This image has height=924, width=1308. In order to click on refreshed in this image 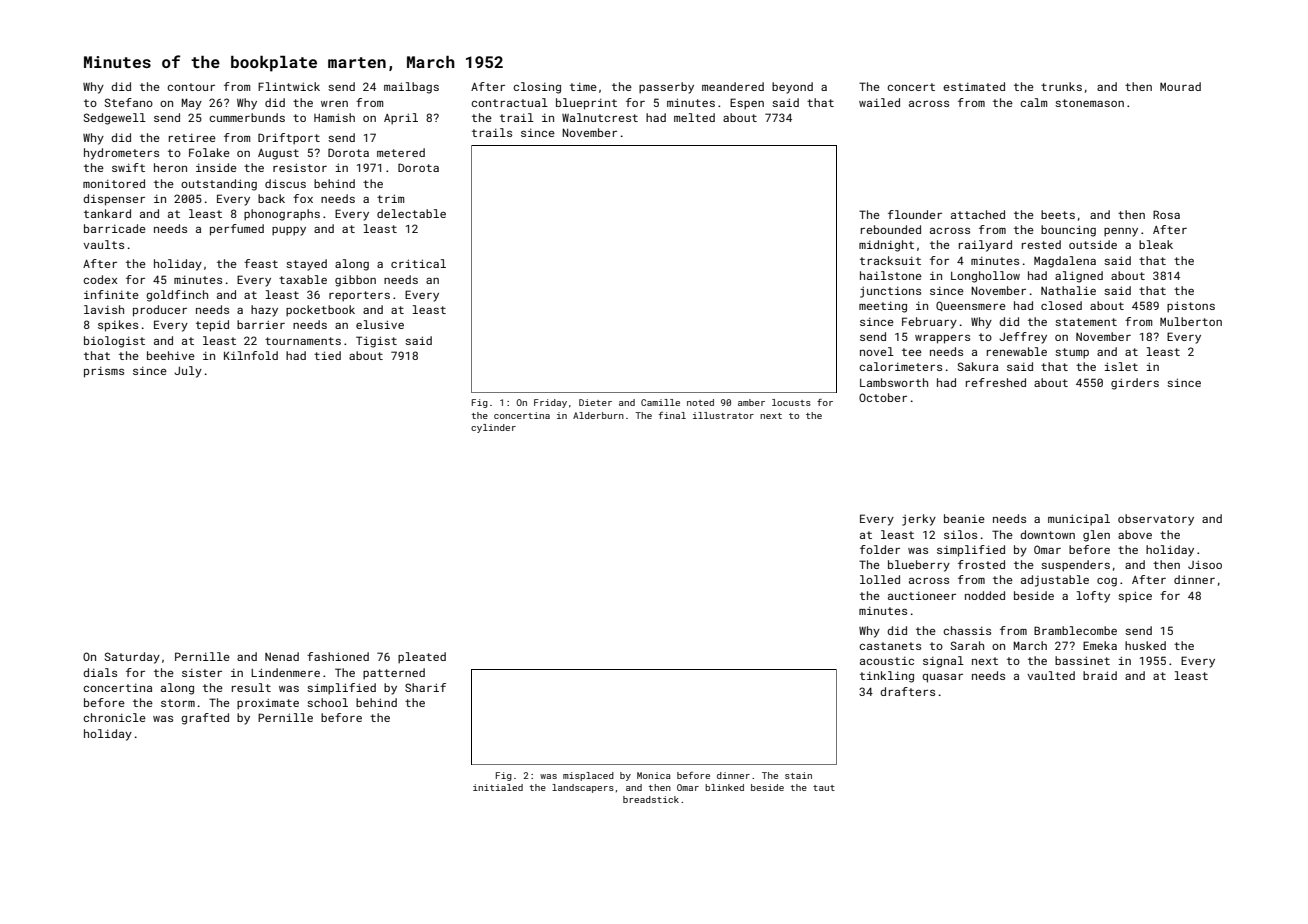, I will do `click(996, 382)`.
